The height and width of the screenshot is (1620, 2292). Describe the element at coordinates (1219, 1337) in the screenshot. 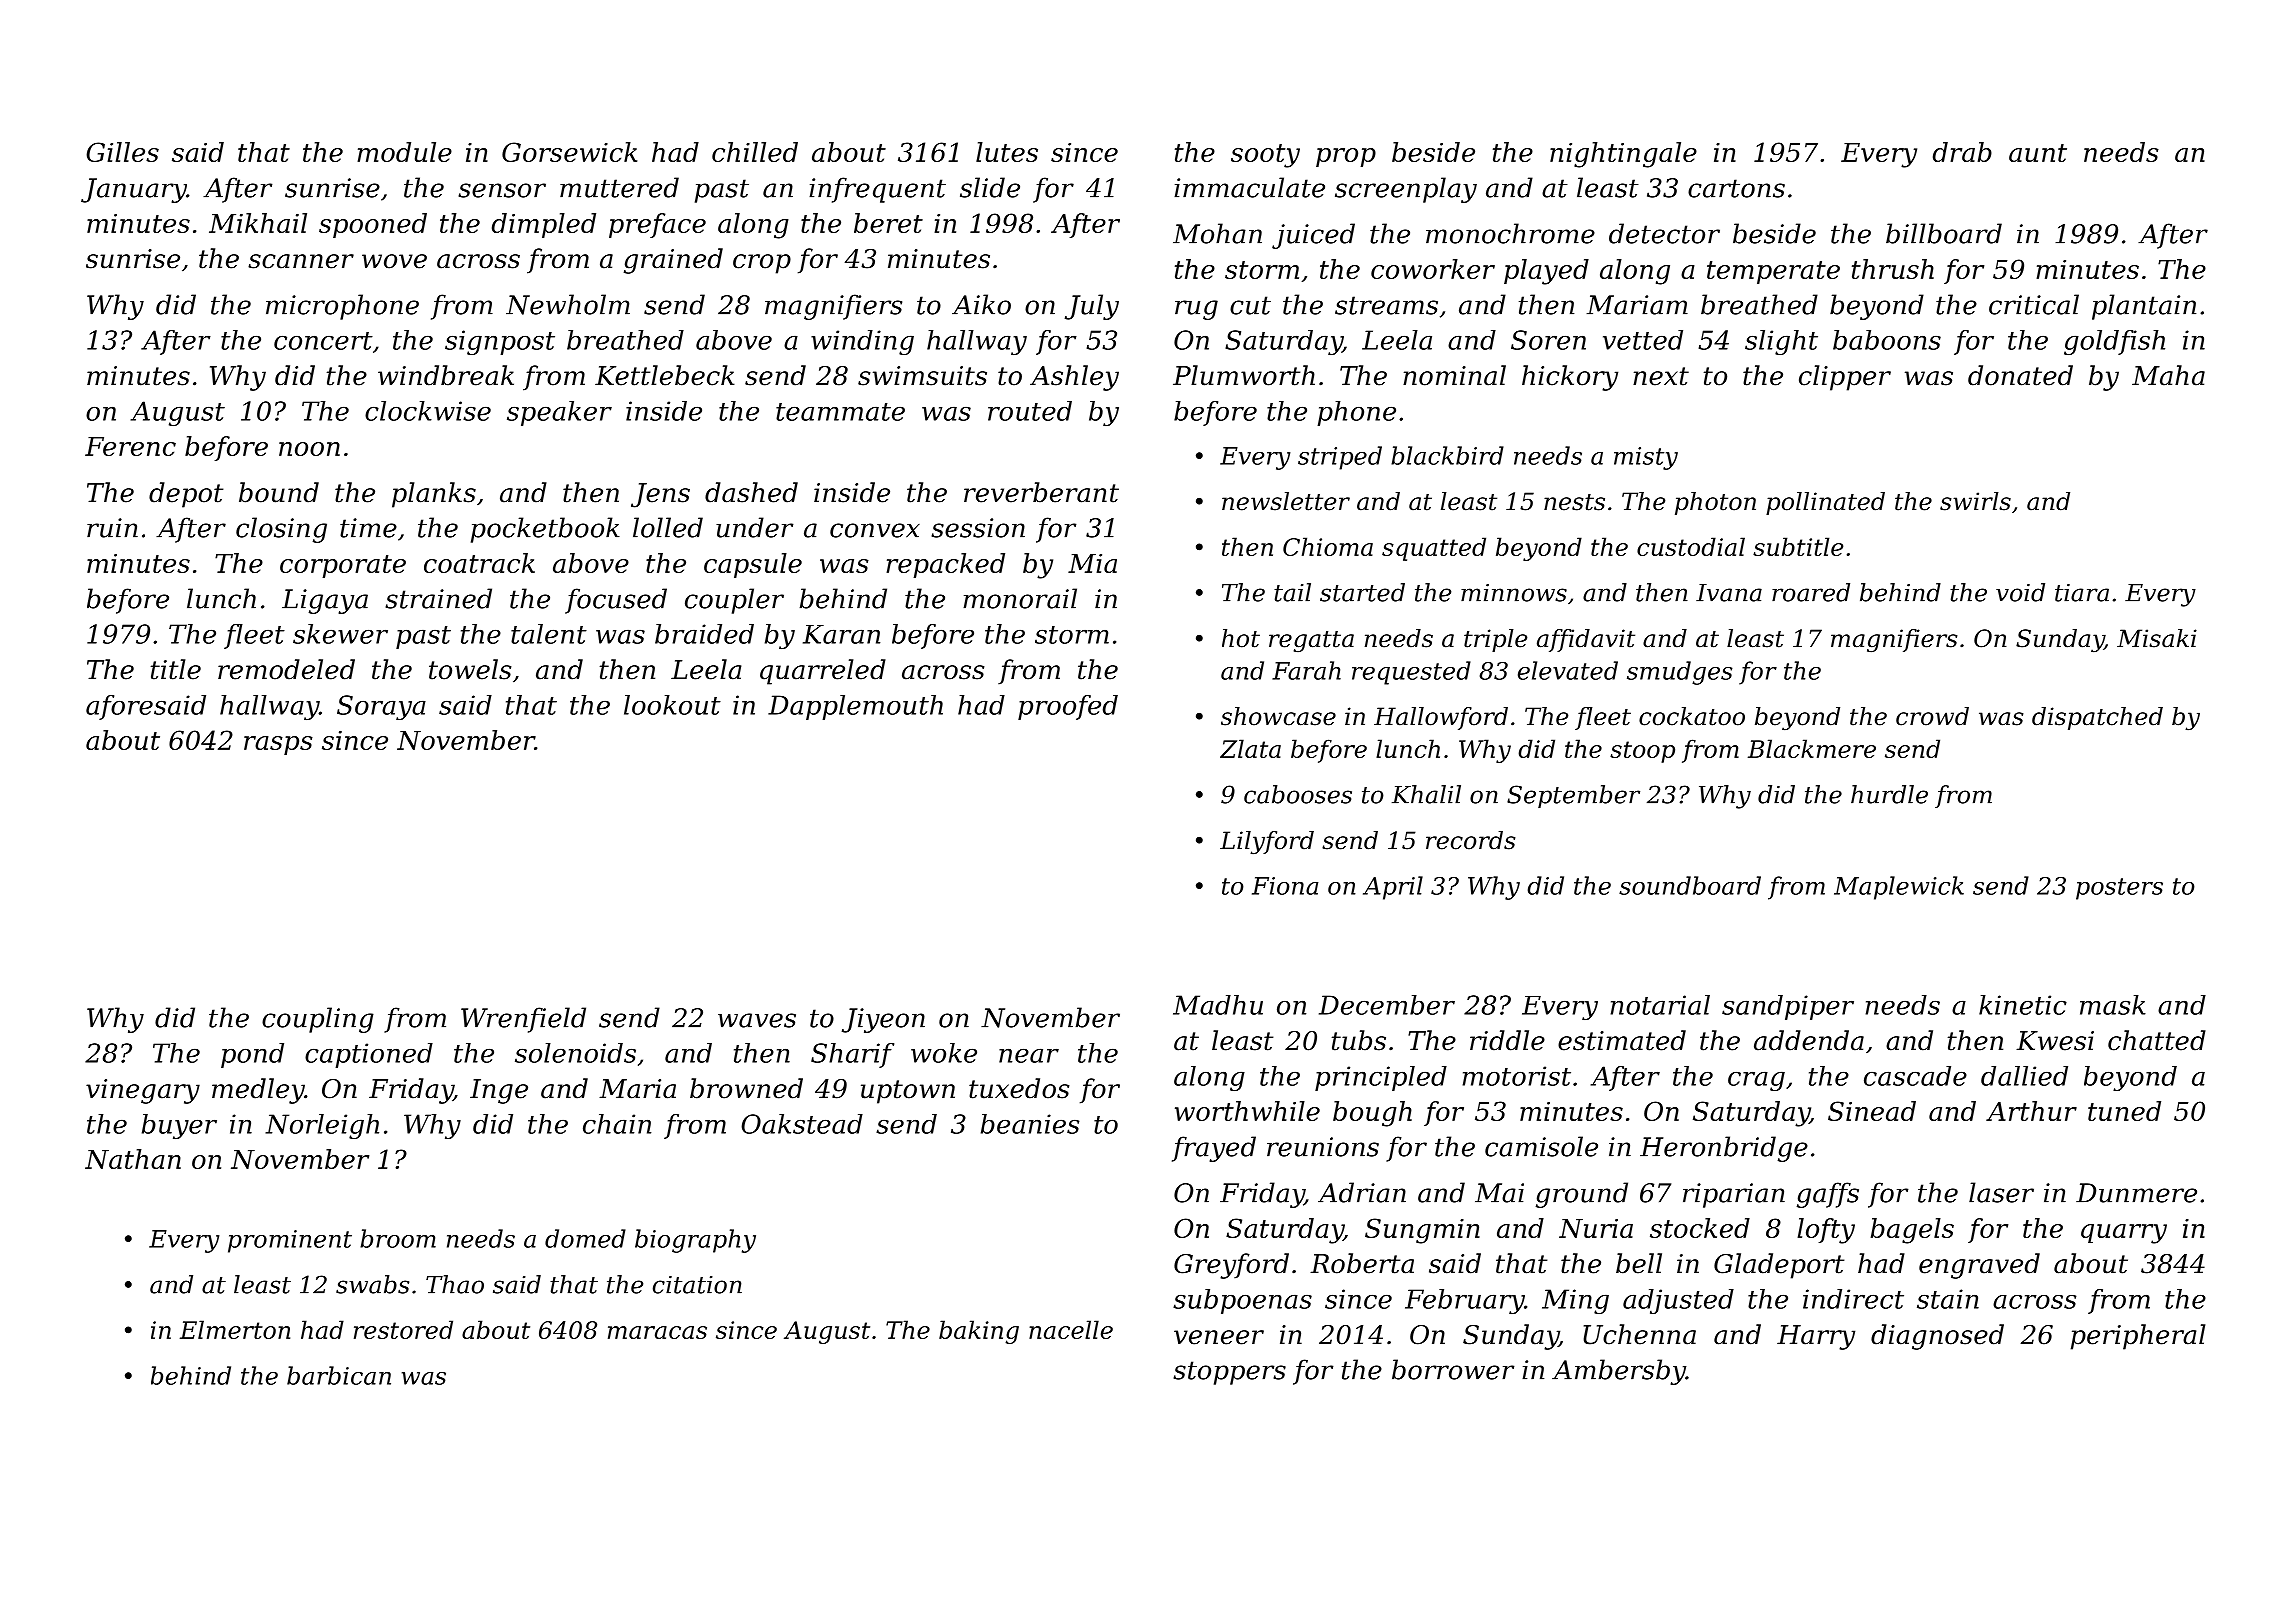

I see `veneer` at that location.
